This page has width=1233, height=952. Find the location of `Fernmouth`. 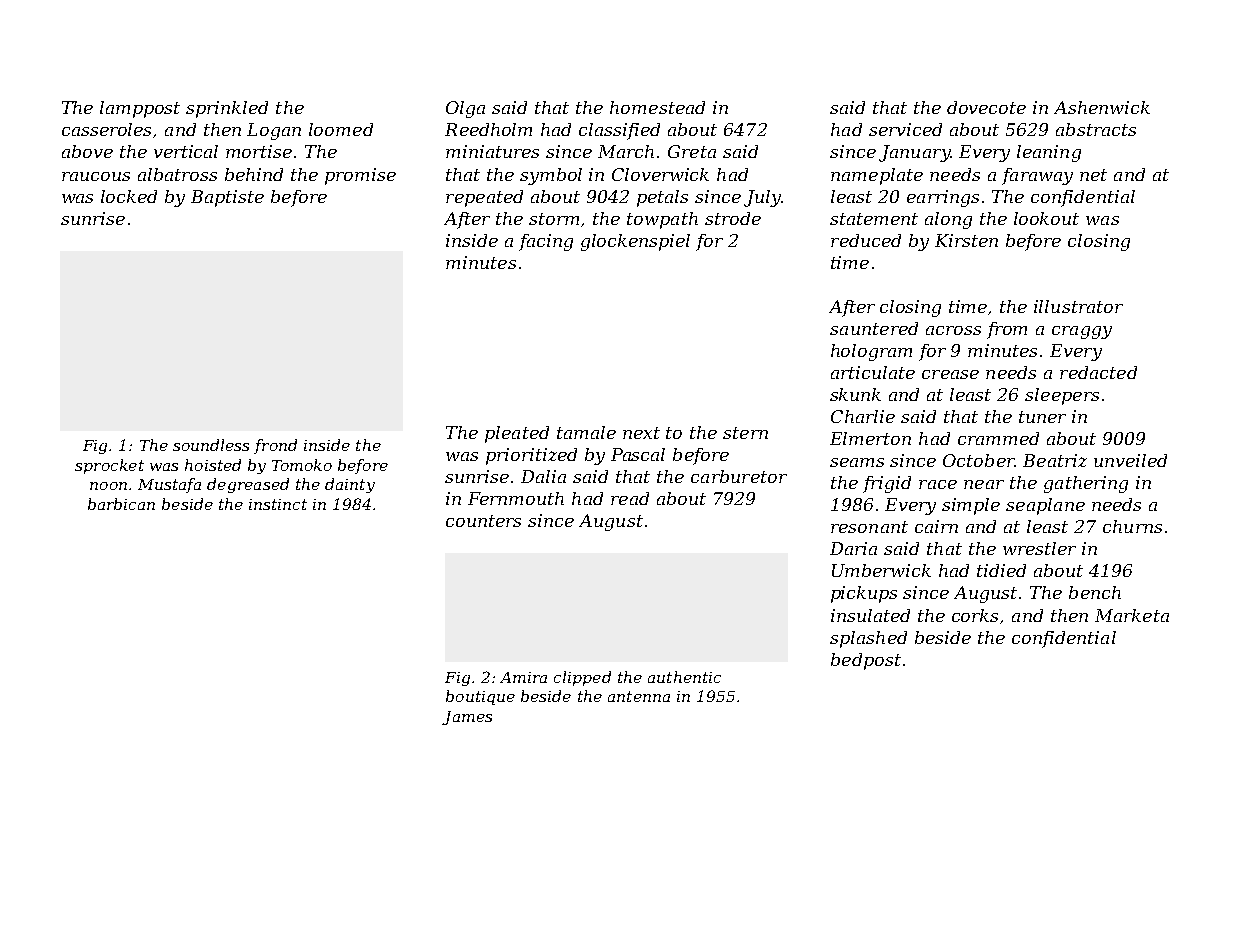

Fernmouth is located at coordinates (516, 498).
